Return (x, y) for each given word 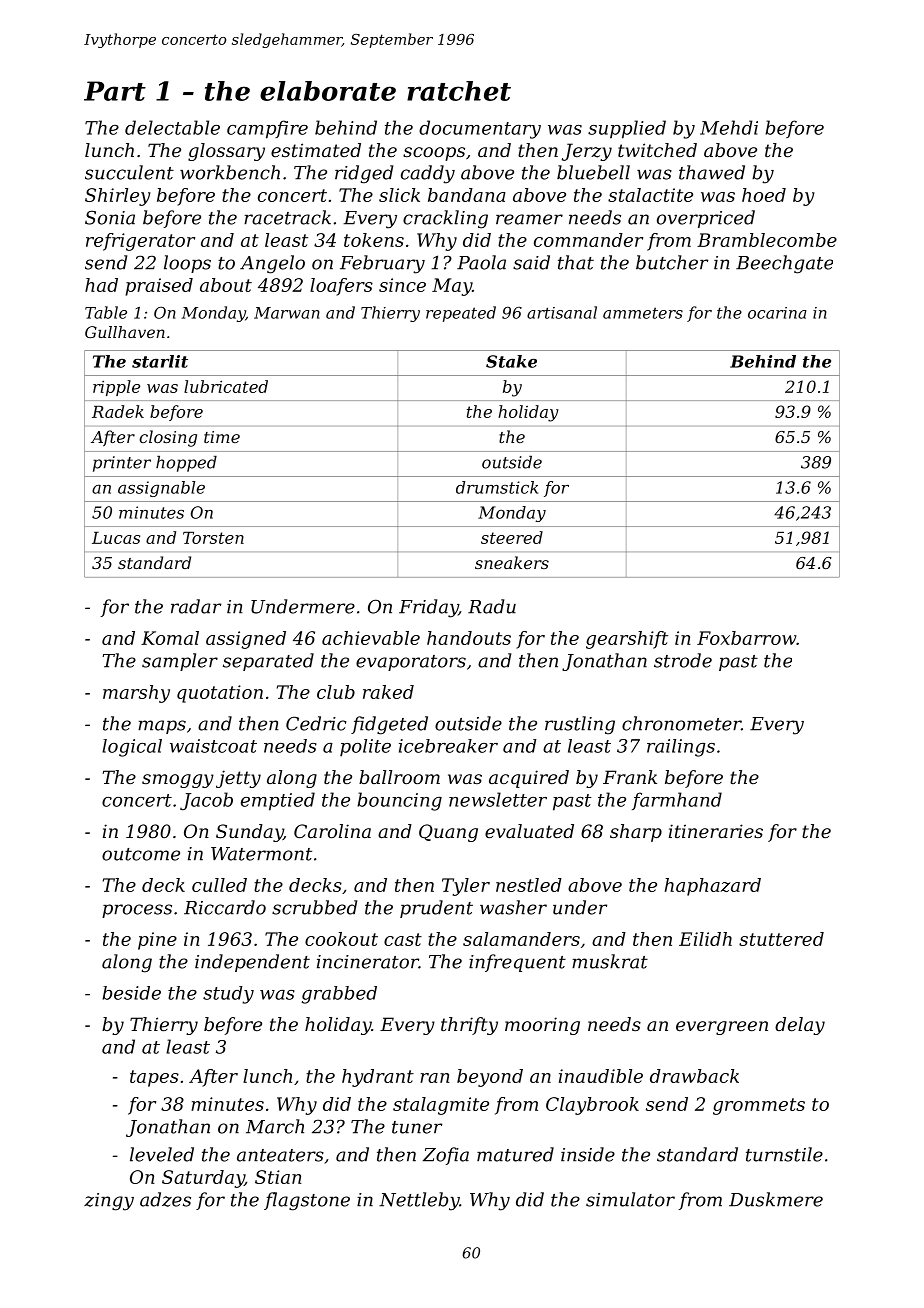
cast (403, 939)
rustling (580, 725)
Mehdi (729, 127)
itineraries (716, 831)
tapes (154, 1078)
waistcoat (213, 746)
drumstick (497, 487)
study (228, 995)
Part (115, 91)
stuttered (781, 939)
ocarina (777, 313)
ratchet (459, 91)
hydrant (378, 1078)
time (222, 437)
